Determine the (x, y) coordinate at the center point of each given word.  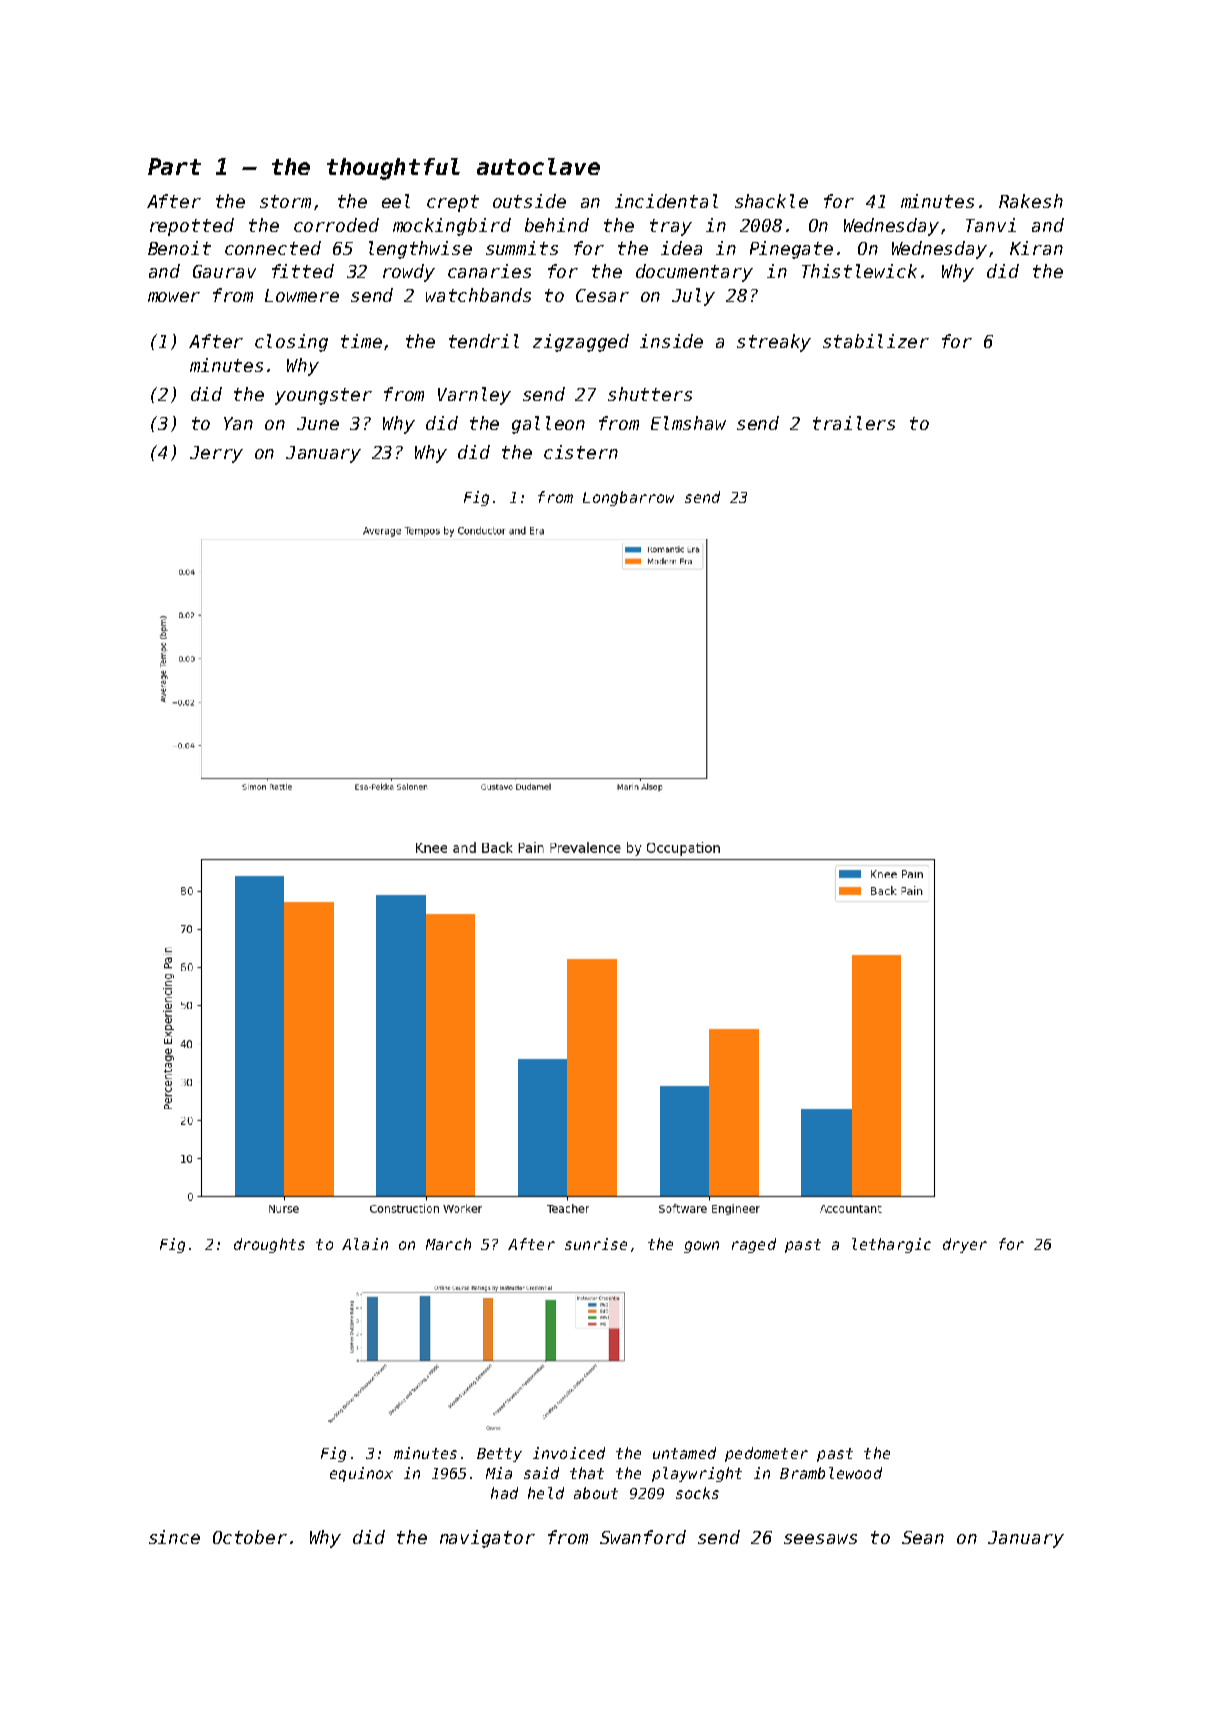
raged (754, 1245)
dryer (965, 1245)
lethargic (891, 1245)
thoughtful (393, 169)
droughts (269, 1245)
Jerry (216, 454)
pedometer (766, 1454)
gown (701, 1247)
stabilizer (876, 341)
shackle (771, 201)
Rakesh (1031, 201)
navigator (487, 1539)
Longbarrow (628, 498)
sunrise (596, 1244)
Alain (365, 1244)
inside (671, 341)
